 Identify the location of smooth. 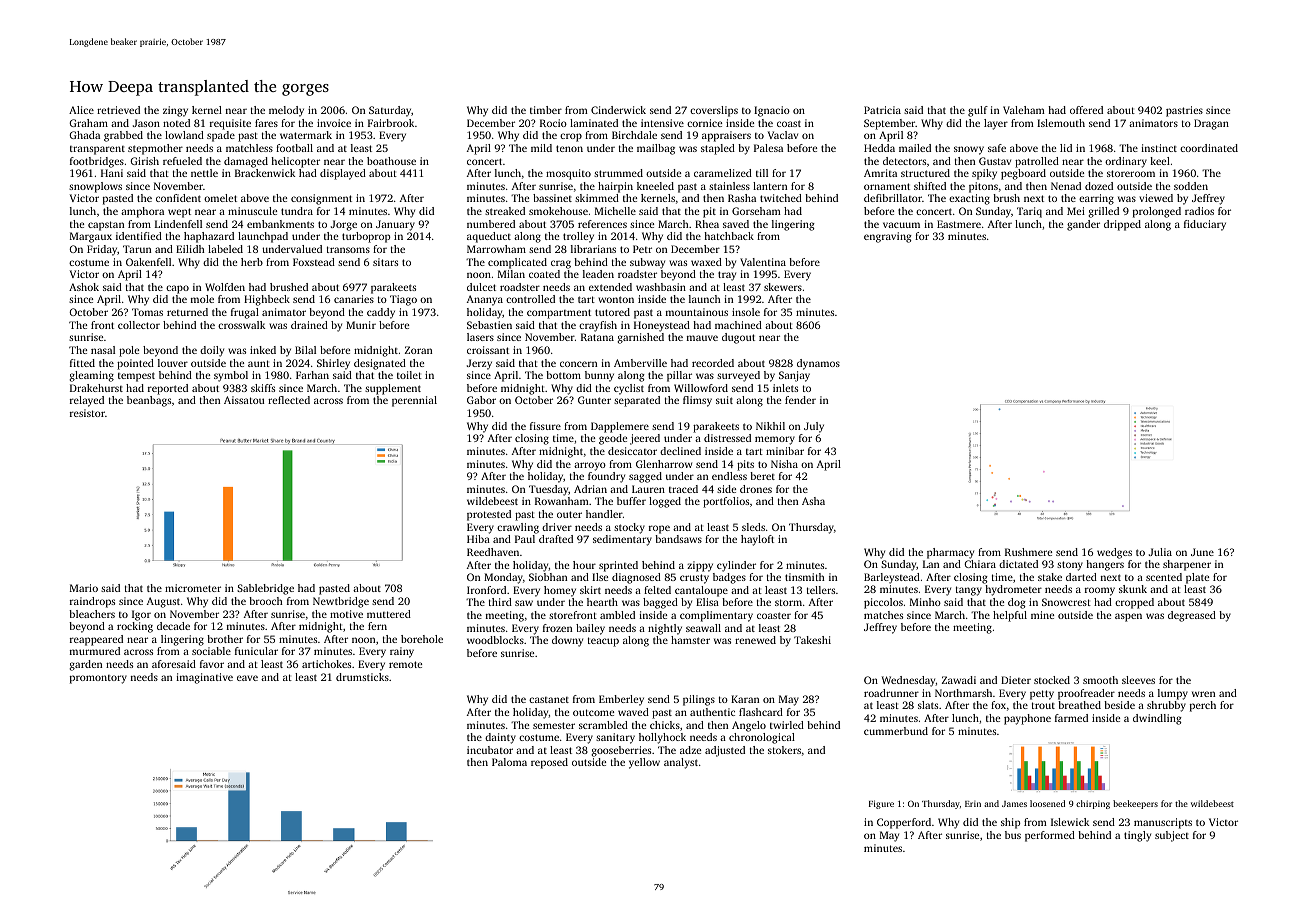
(1100, 680).
